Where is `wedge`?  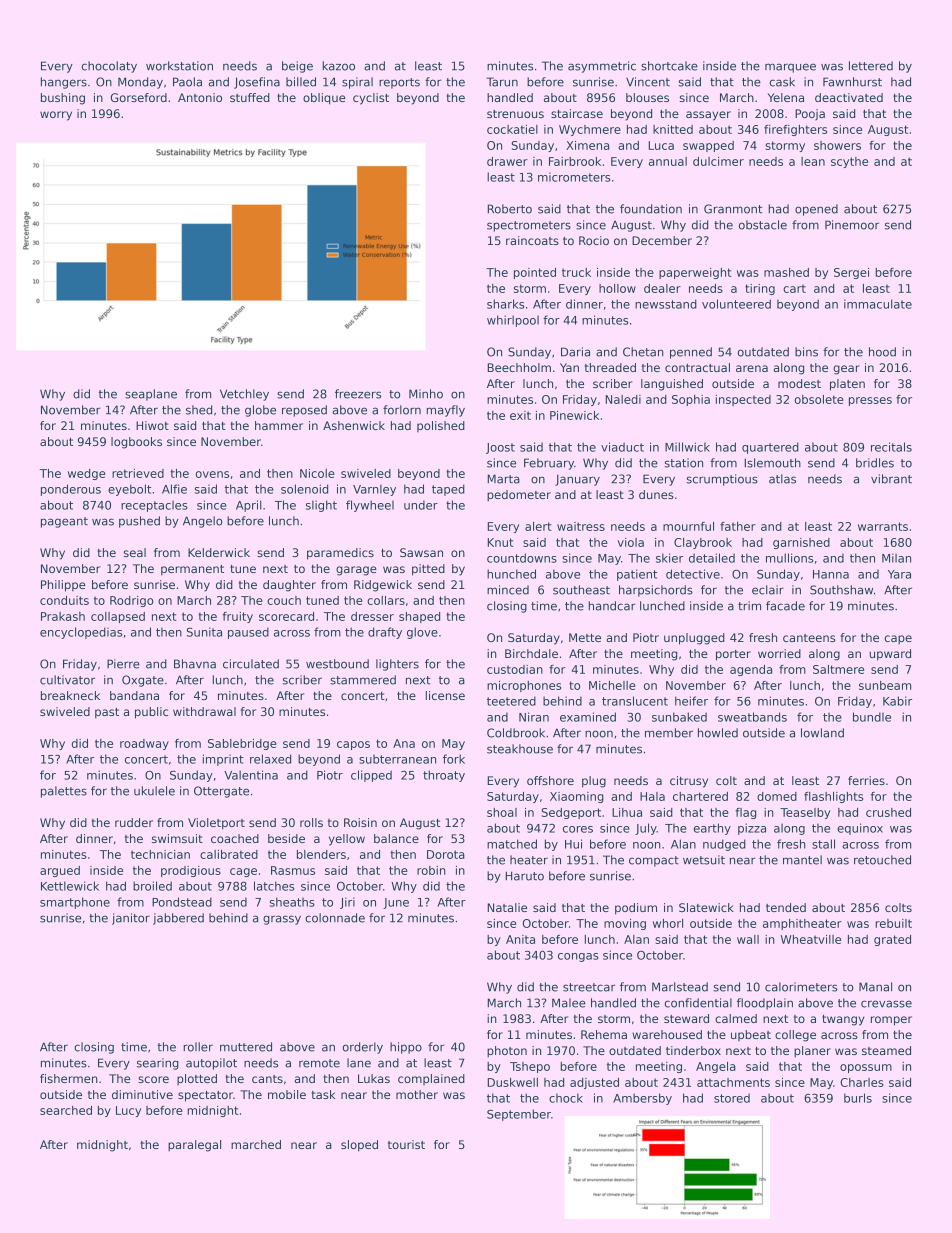 wedge is located at coordinates (86, 474).
